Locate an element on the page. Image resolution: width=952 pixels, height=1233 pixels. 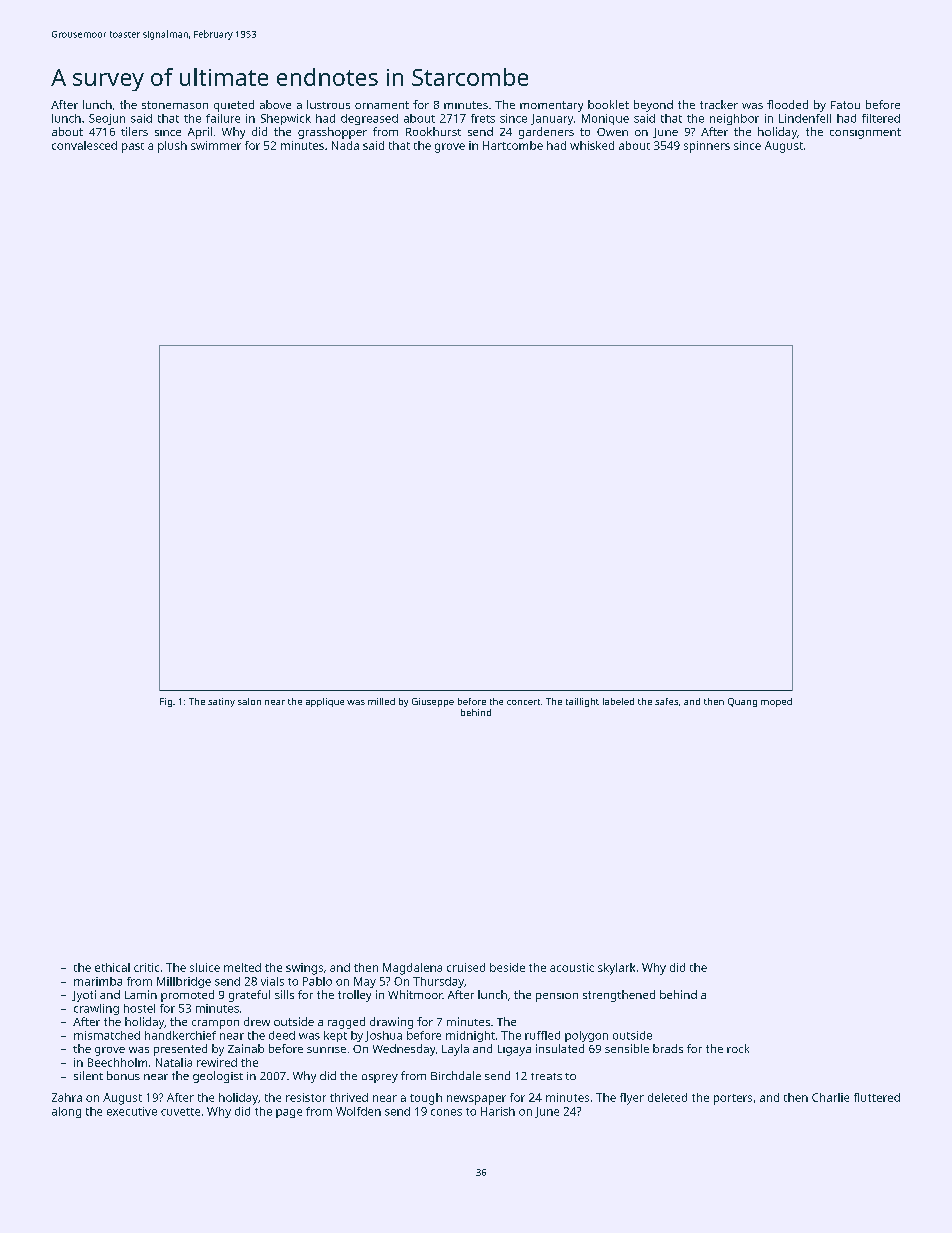
spinners is located at coordinates (707, 147).
